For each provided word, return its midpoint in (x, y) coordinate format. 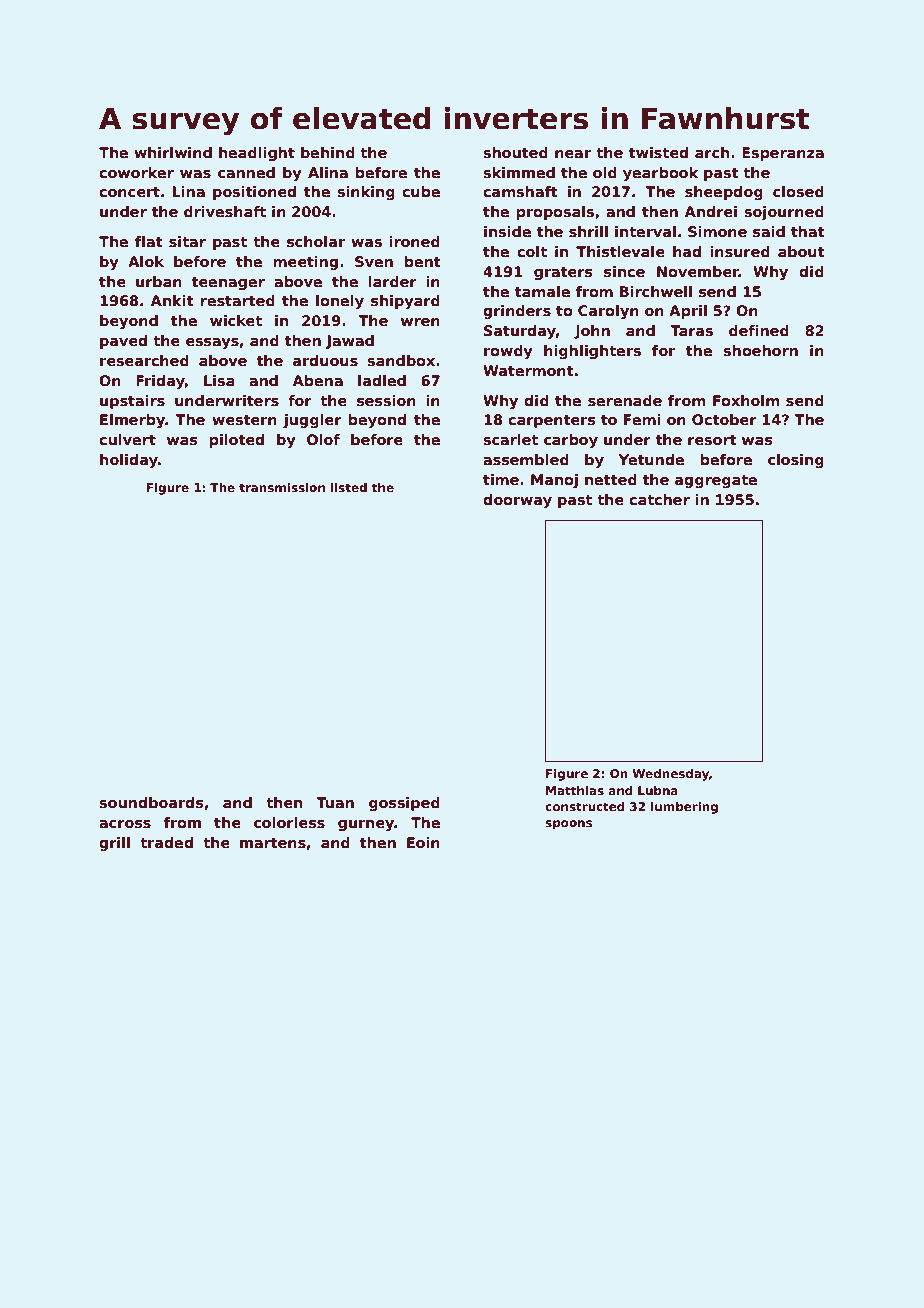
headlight (257, 154)
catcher (659, 499)
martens (273, 843)
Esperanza (783, 154)
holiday (129, 461)
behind (328, 152)
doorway (517, 501)
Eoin (423, 842)
